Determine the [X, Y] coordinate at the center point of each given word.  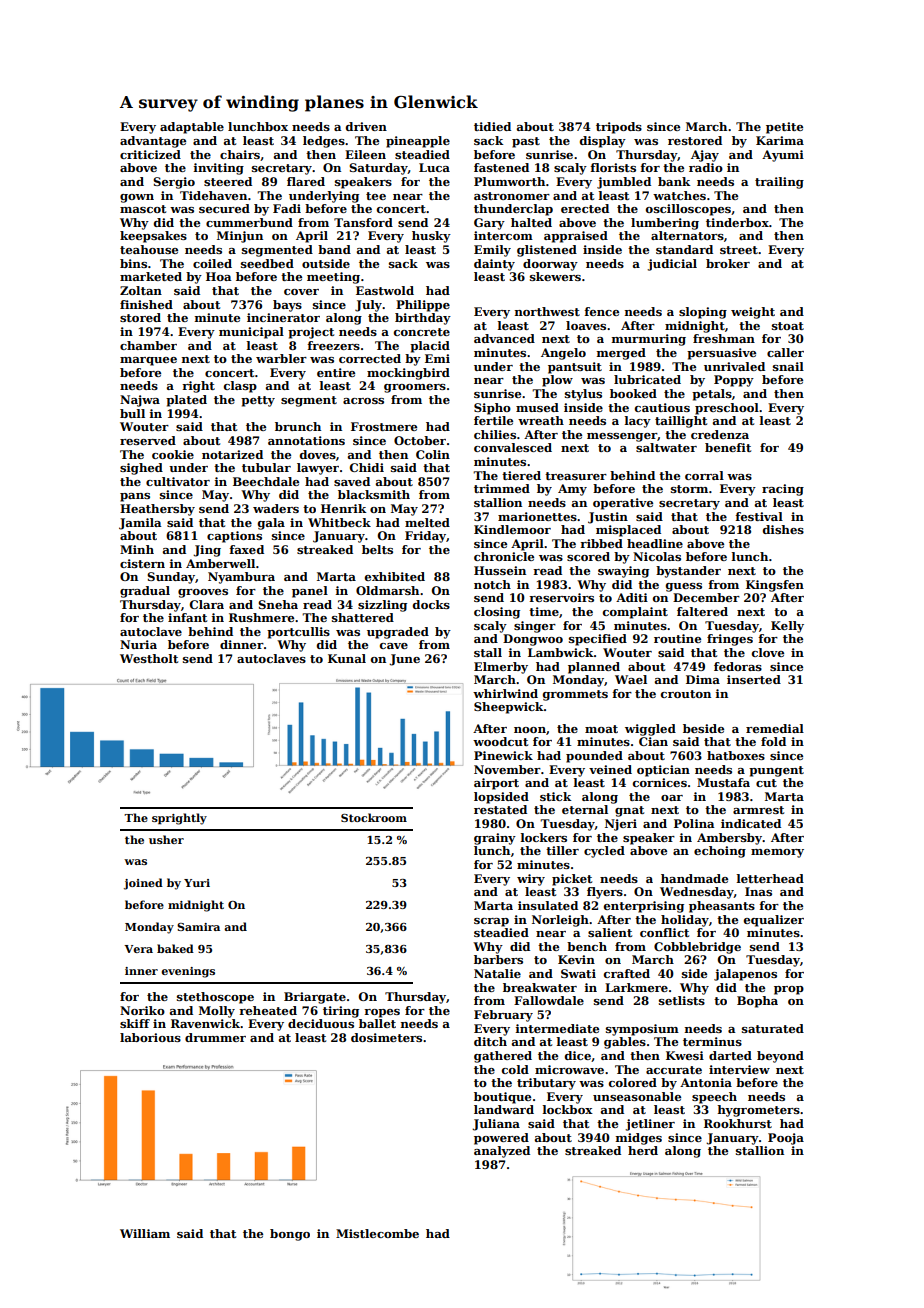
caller [785, 352]
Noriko [142, 1010]
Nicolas [657, 556]
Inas [758, 891]
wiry [531, 880]
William [145, 1233]
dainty [494, 265]
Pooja [786, 1139]
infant [187, 617]
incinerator [283, 317]
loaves [586, 325]
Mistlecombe [377, 1233]
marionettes [537, 516]
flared [306, 181]
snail [788, 366]
